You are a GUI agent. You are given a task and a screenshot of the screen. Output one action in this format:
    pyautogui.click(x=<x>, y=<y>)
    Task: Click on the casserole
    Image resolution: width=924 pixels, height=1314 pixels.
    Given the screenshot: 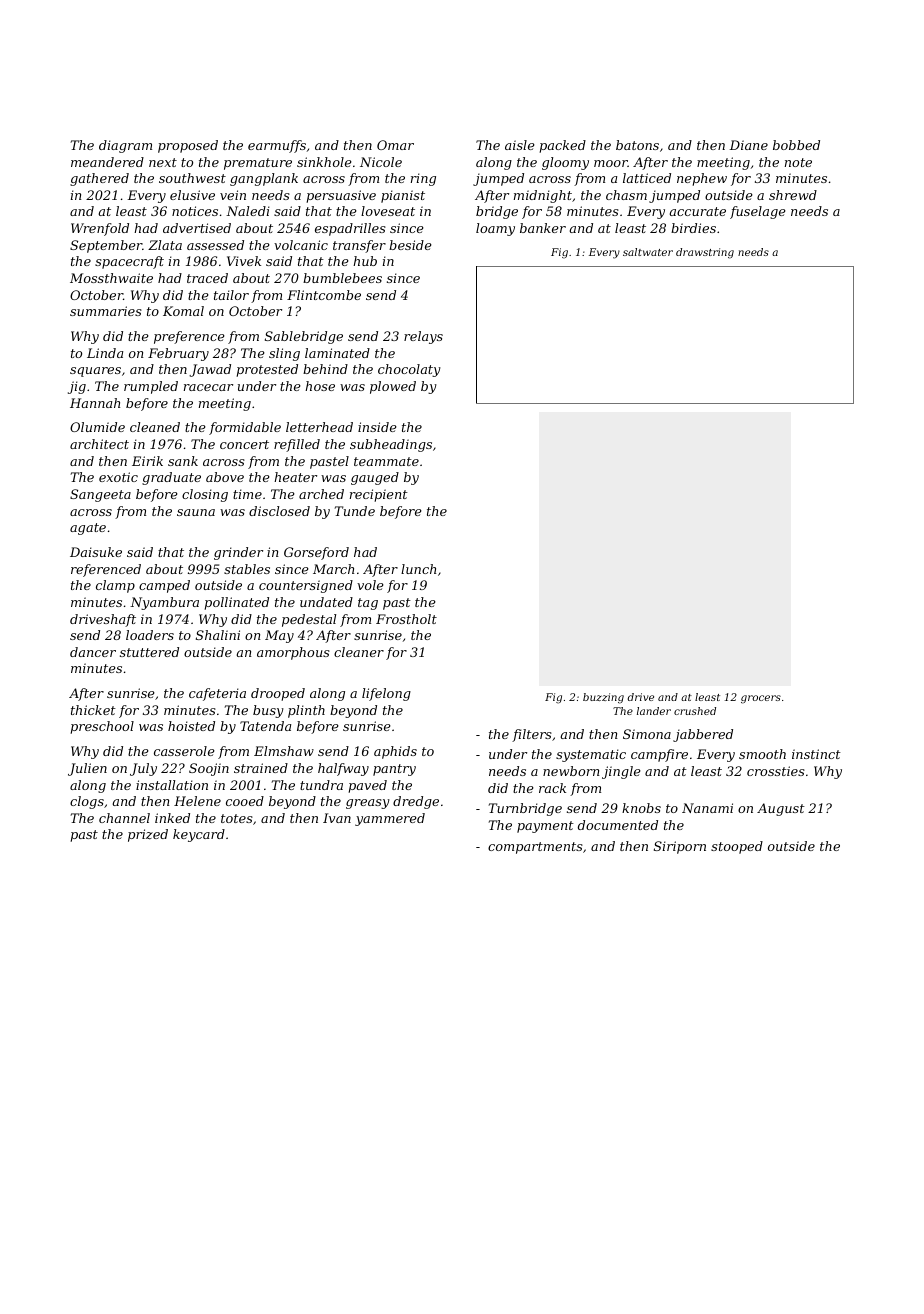 What is the action you would take?
    pyautogui.click(x=184, y=751)
